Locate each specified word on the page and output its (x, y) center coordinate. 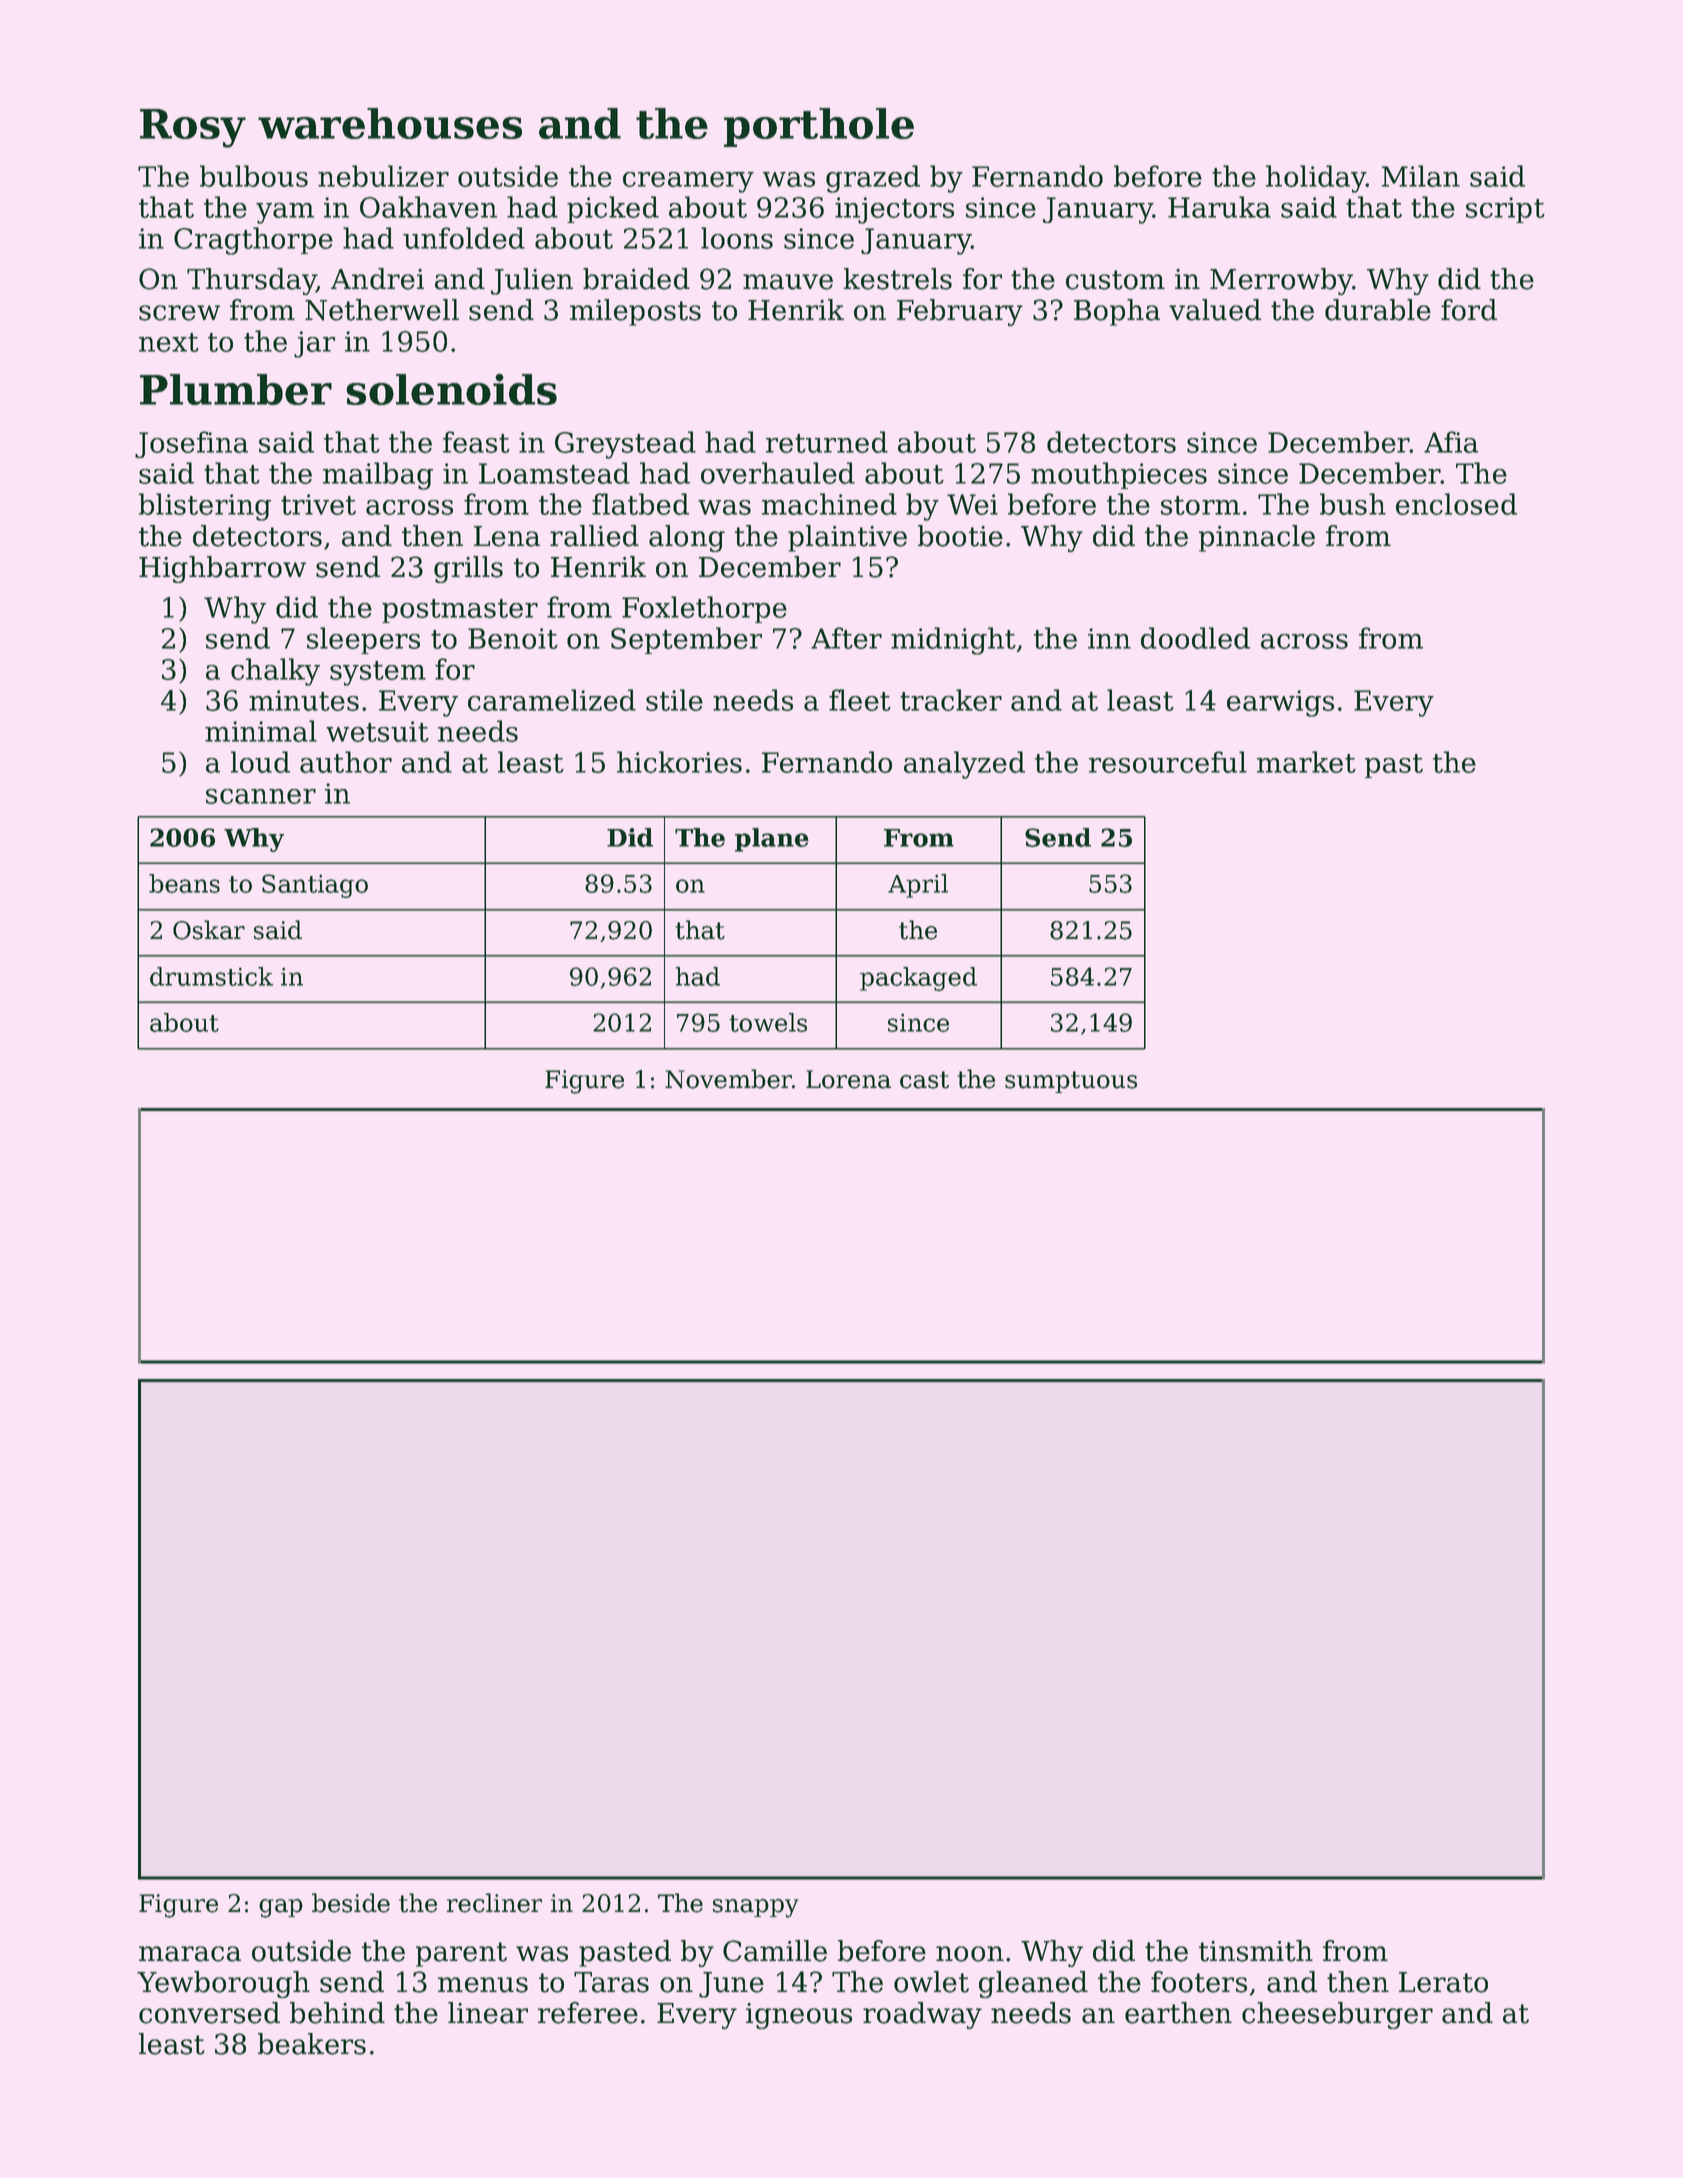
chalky (275, 672)
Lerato (1443, 1982)
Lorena (848, 1079)
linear (488, 2013)
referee (588, 2013)
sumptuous (1071, 1082)
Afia (1451, 442)
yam (285, 213)
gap (281, 1908)
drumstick (211, 976)
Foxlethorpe (704, 609)
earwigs (1280, 703)
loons (737, 238)
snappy (756, 1908)
